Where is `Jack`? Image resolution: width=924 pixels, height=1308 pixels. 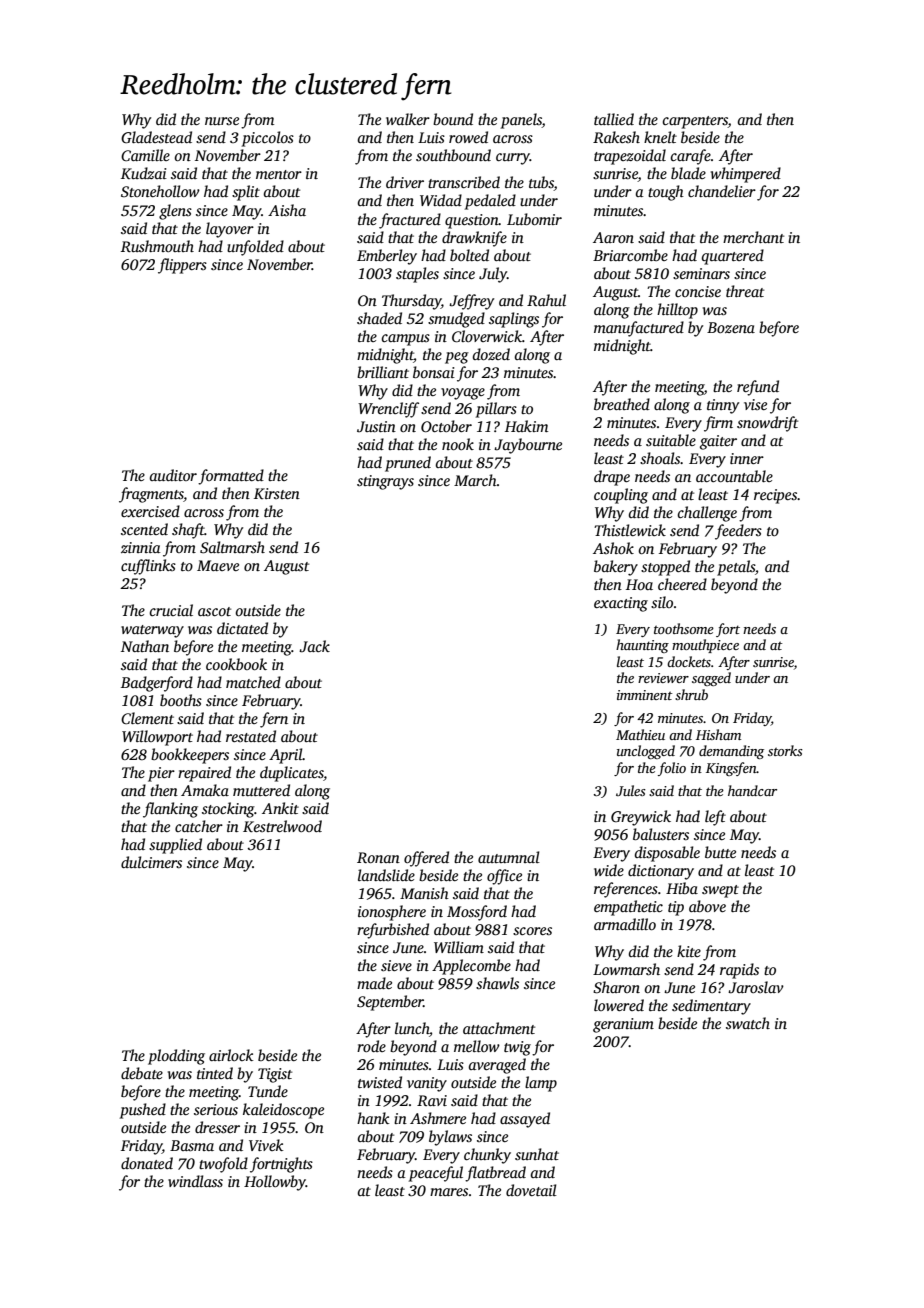 Jack is located at coordinates (314, 646).
